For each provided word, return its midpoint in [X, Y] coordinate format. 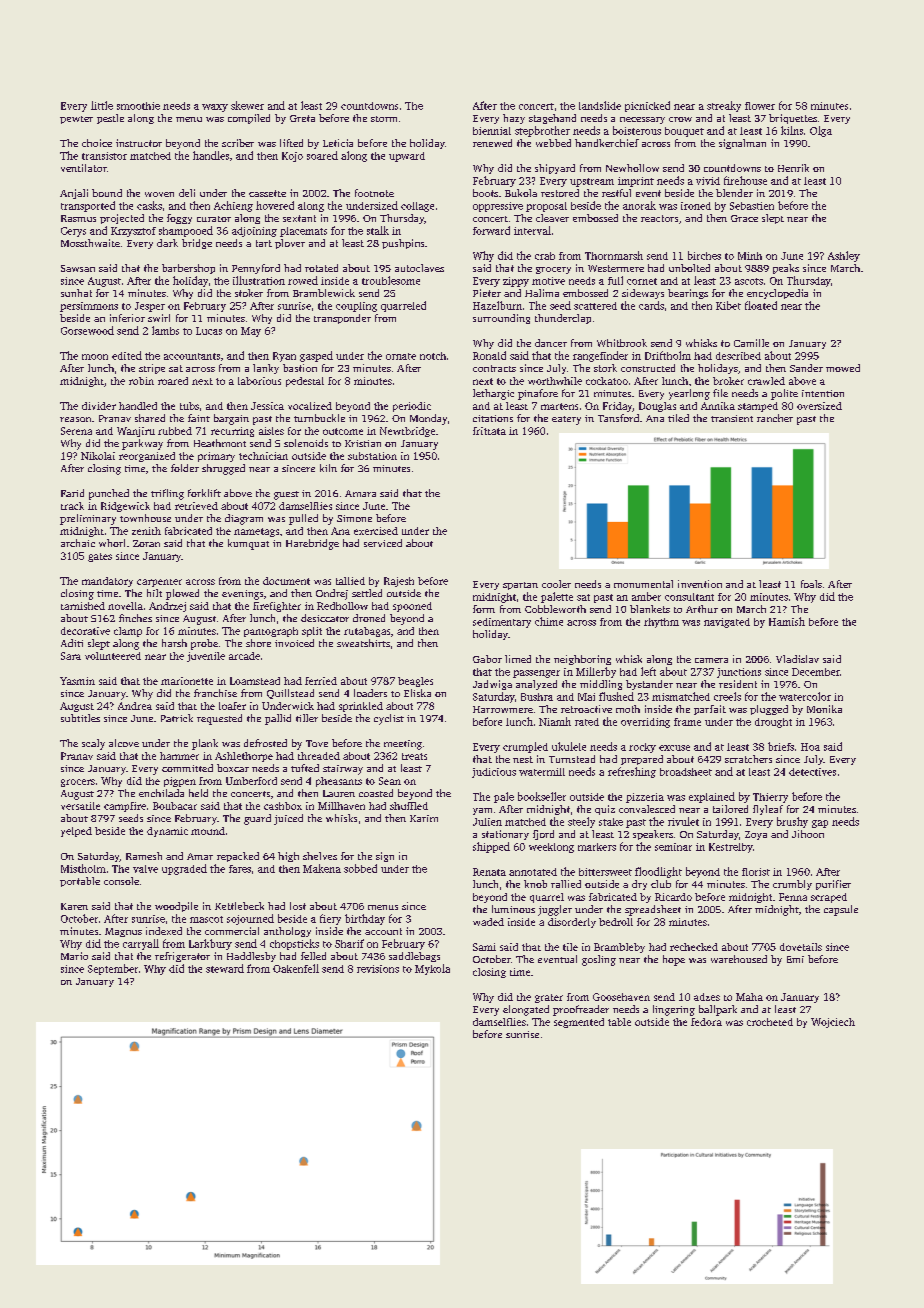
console [121, 881]
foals [811, 584]
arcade [244, 656]
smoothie [138, 106]
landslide [600, 105]
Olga [821, 131]
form [484, 609]
